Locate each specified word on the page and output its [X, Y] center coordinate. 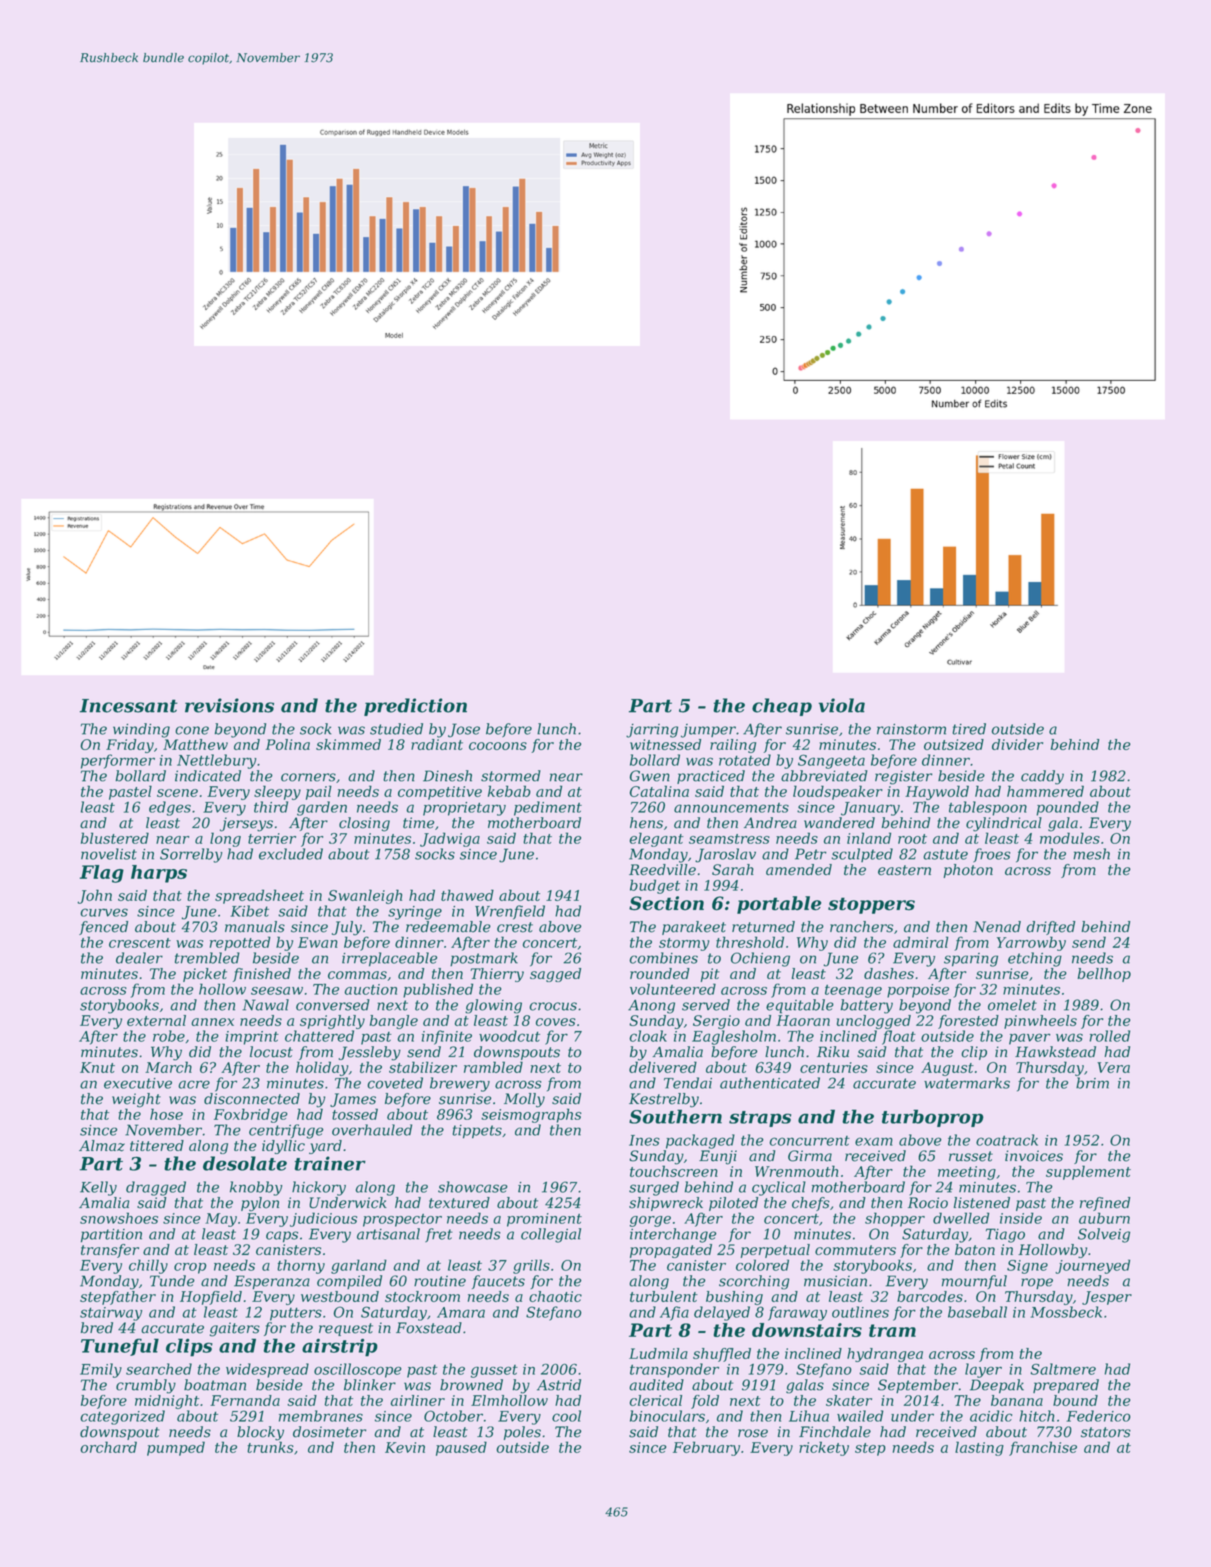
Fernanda [245, 1400]
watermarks [967, 1083]
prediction [415, 707]
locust [271, 1052]
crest [515, 927]
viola [842, 705]
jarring [652, 731]
